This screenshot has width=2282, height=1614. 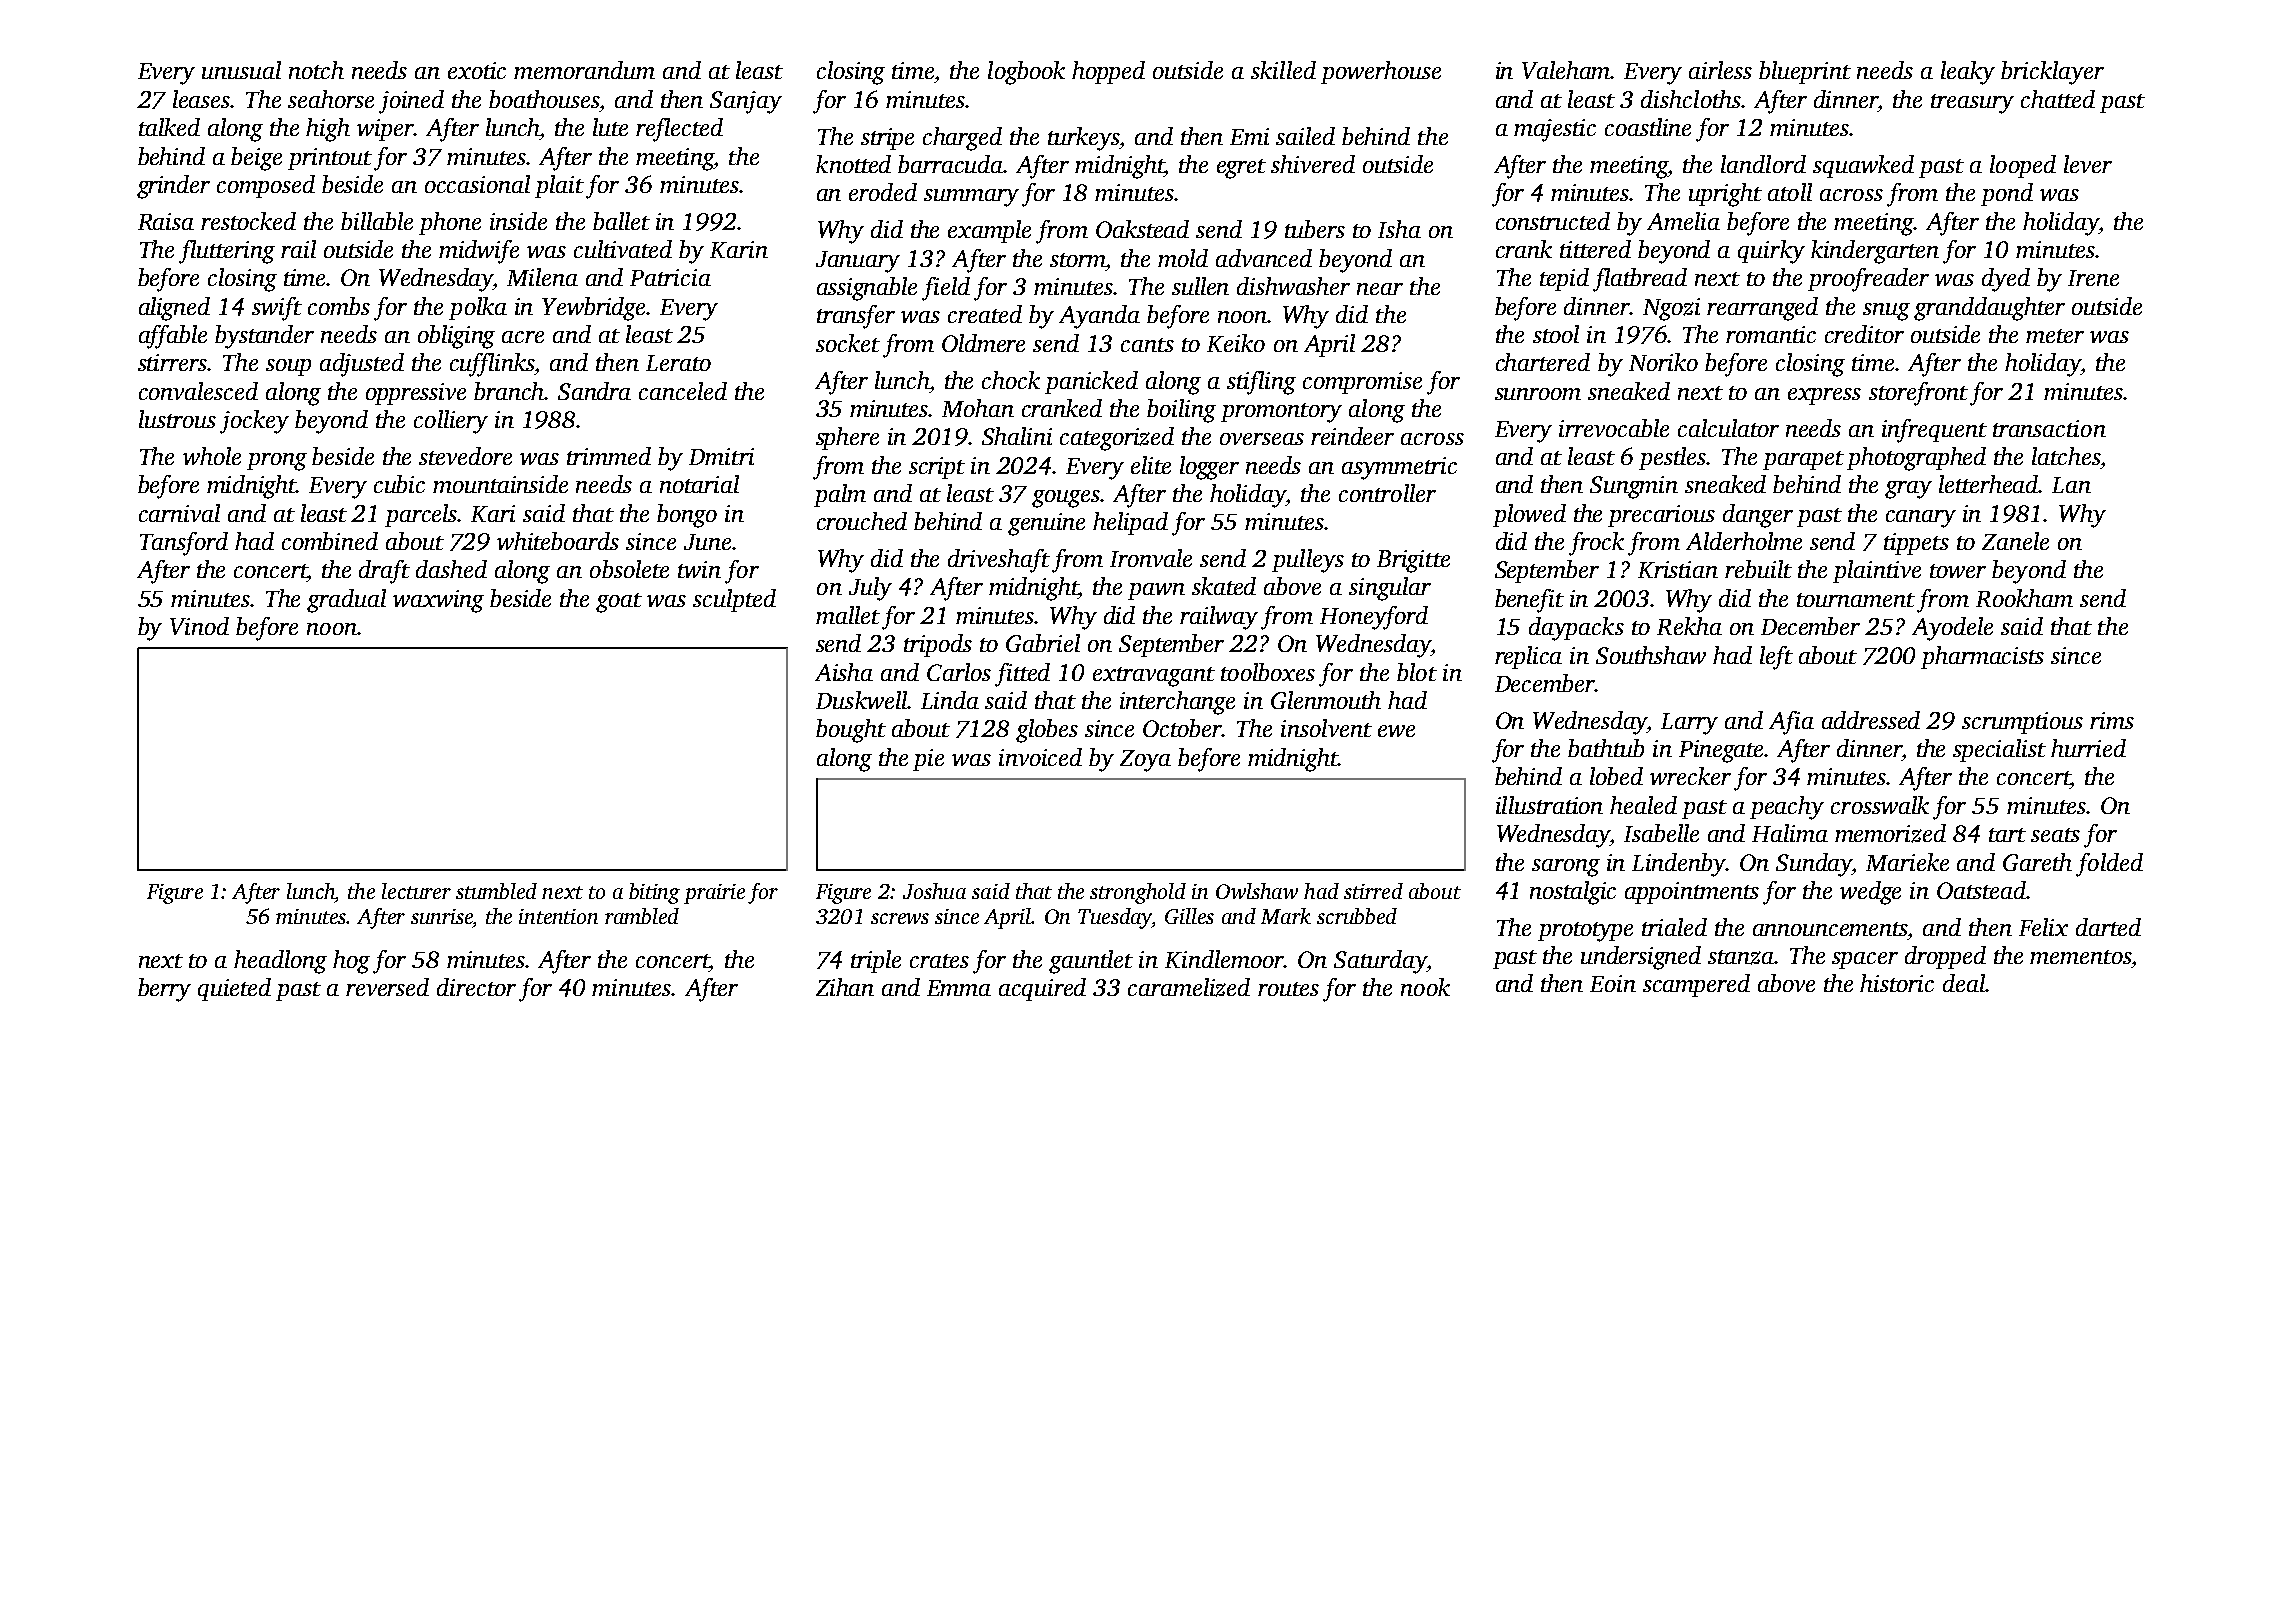 I want to click on airless, so click(x=1720, y=70).
